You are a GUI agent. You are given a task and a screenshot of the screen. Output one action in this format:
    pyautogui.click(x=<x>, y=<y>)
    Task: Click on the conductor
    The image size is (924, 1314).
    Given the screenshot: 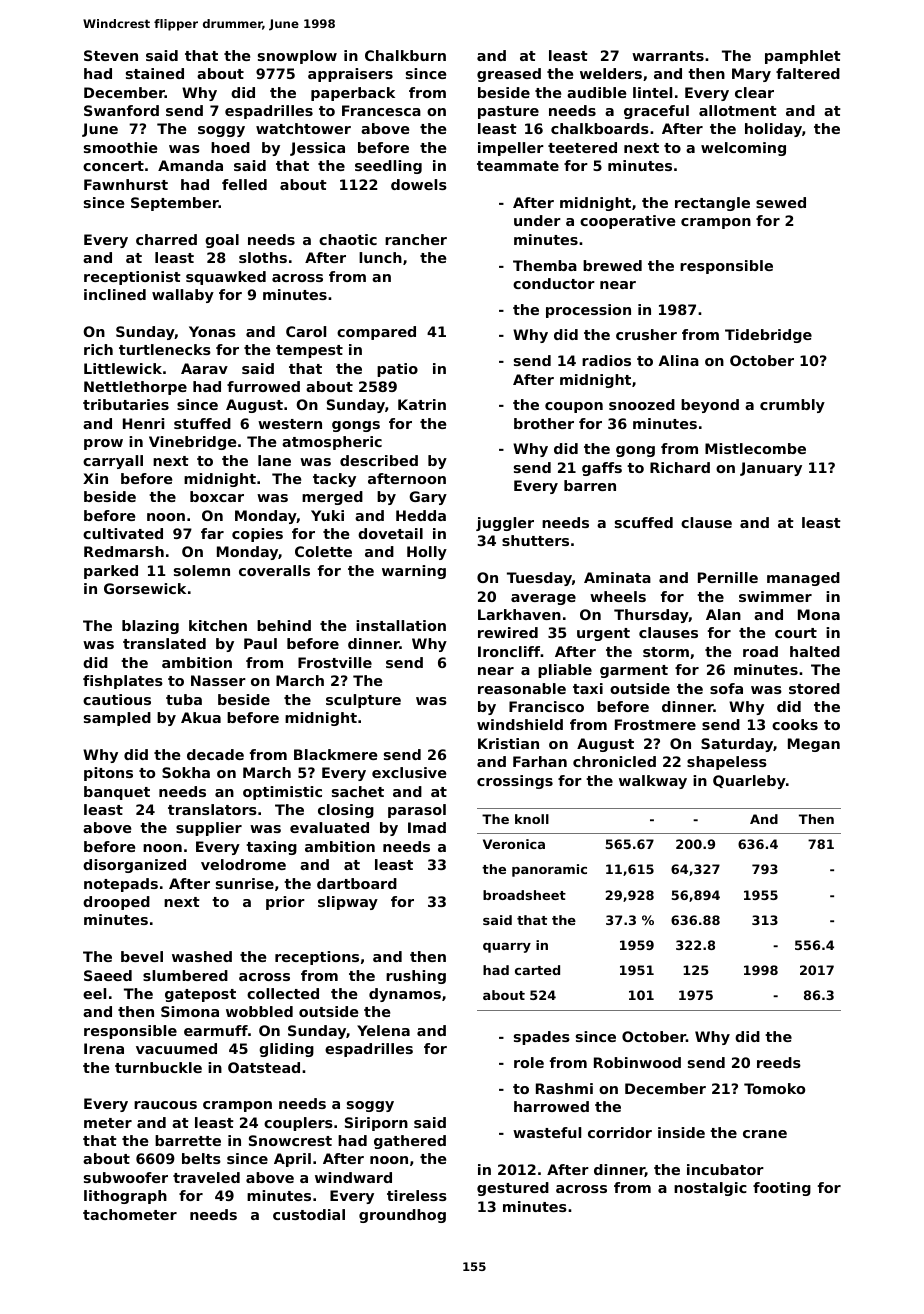 What is the action you would take?
    pyautogui.click(x=554, y=283)
